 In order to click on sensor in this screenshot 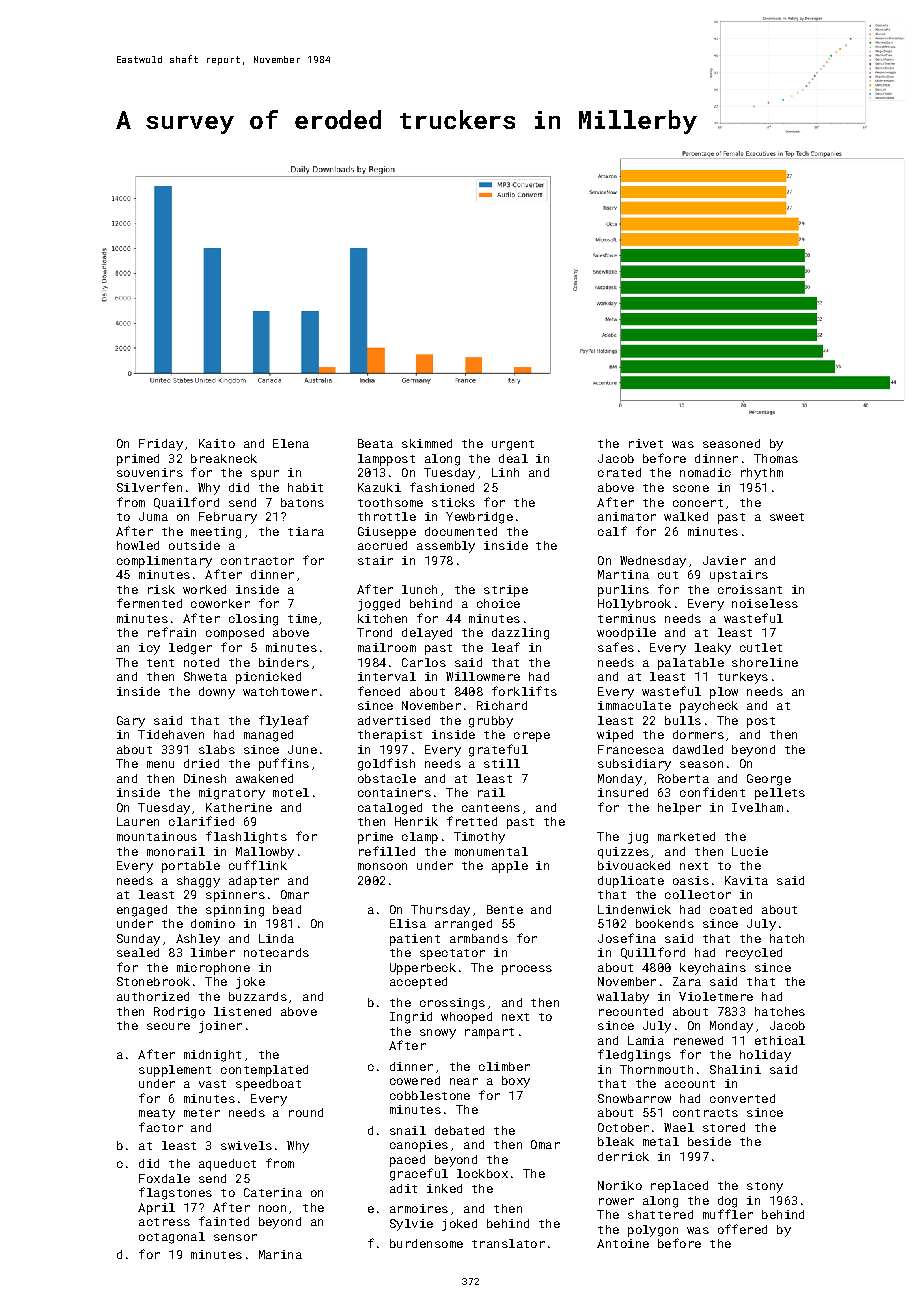, I will do `click(235, 1237)`.
